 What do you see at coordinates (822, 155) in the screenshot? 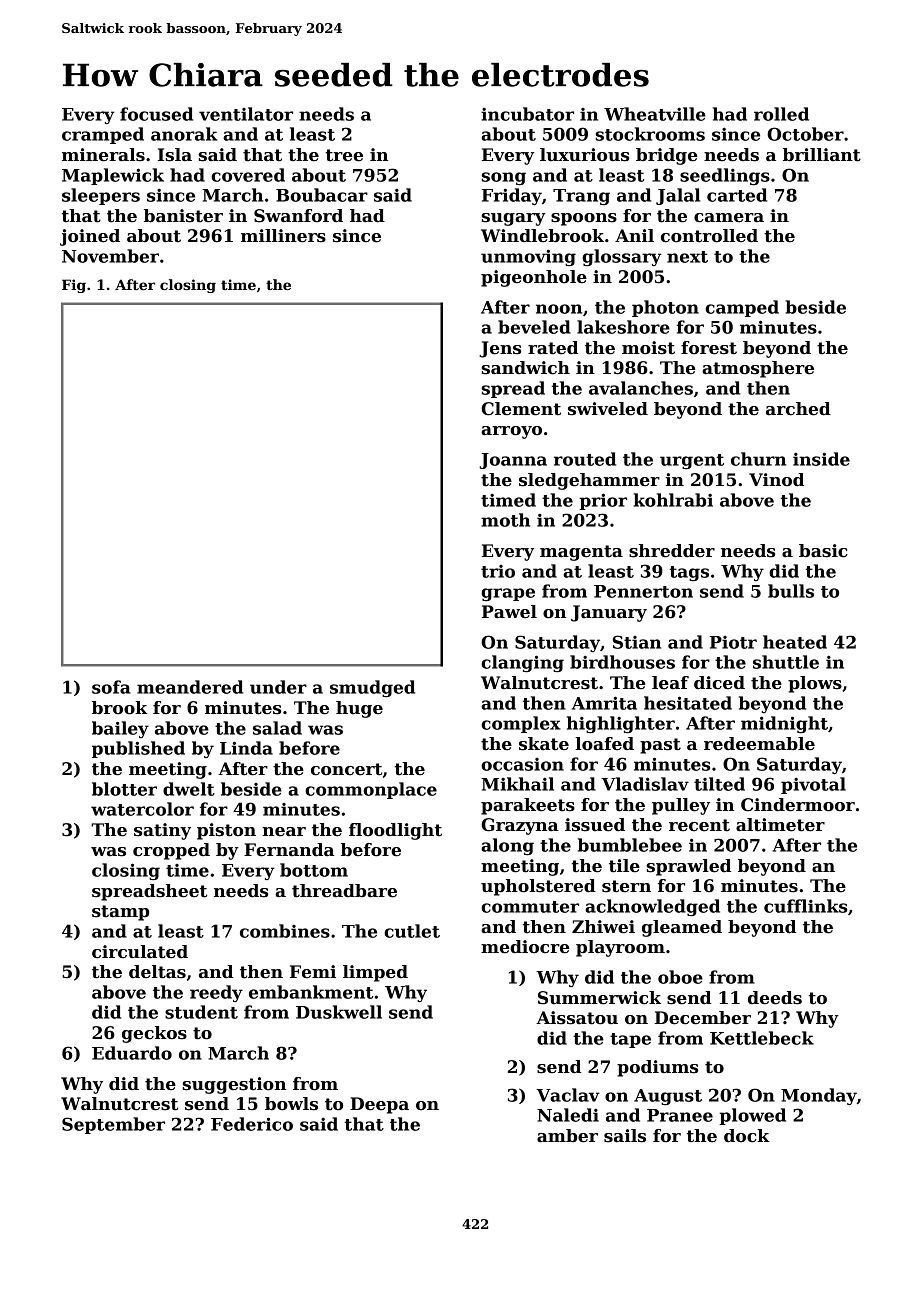
I see `brilliant` at bounding box center [822, 155].
